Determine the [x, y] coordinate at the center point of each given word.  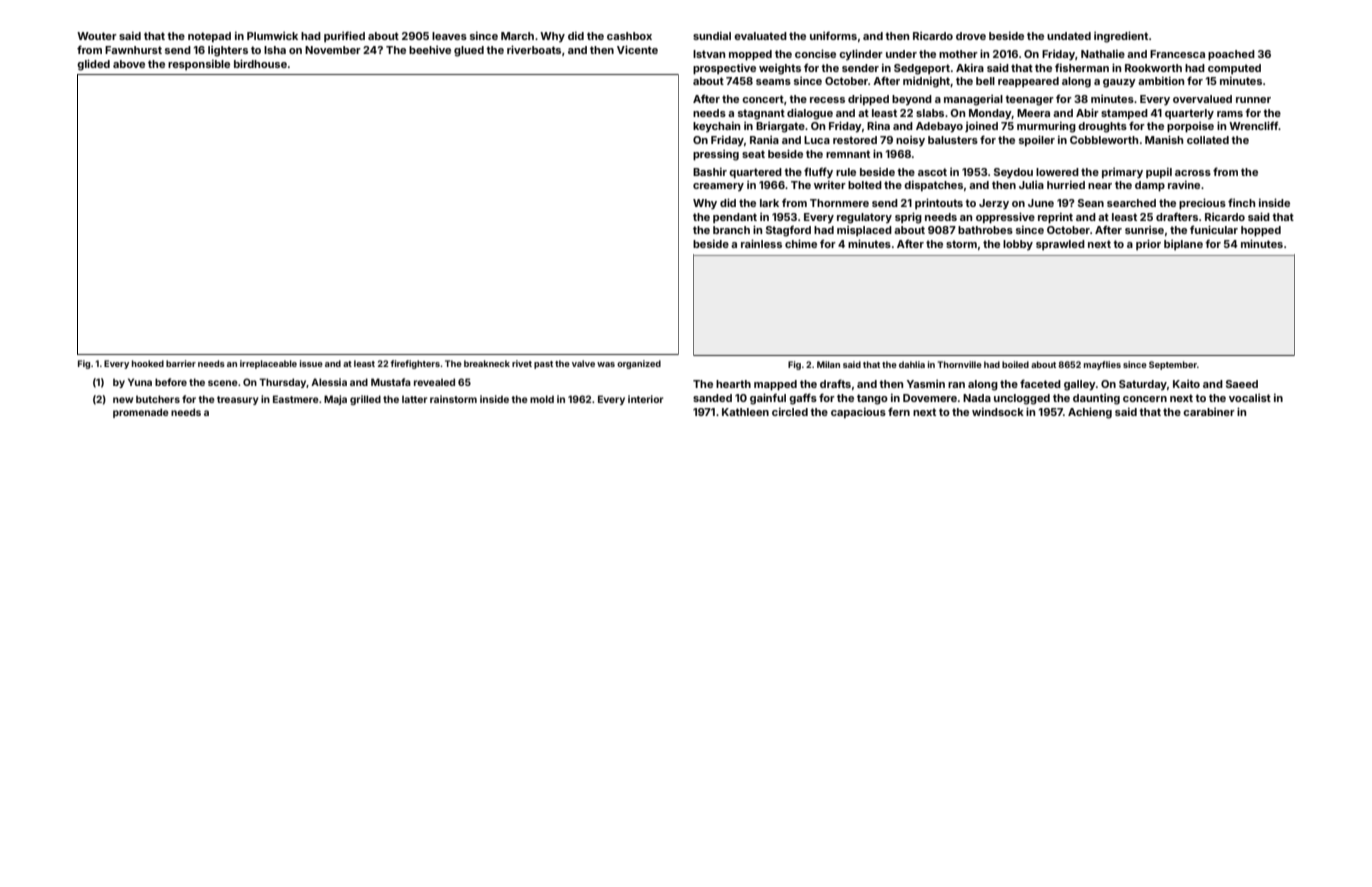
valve [583, 363]
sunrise [1144, 229]
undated [1069, 36]
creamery [718, 187]
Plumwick [272, 35]
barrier [181, 363]
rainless [761, 243]
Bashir [710, 171]
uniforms [833, 35]
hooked [148, 363]
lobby [1018, 245]
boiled [1015, 364]
